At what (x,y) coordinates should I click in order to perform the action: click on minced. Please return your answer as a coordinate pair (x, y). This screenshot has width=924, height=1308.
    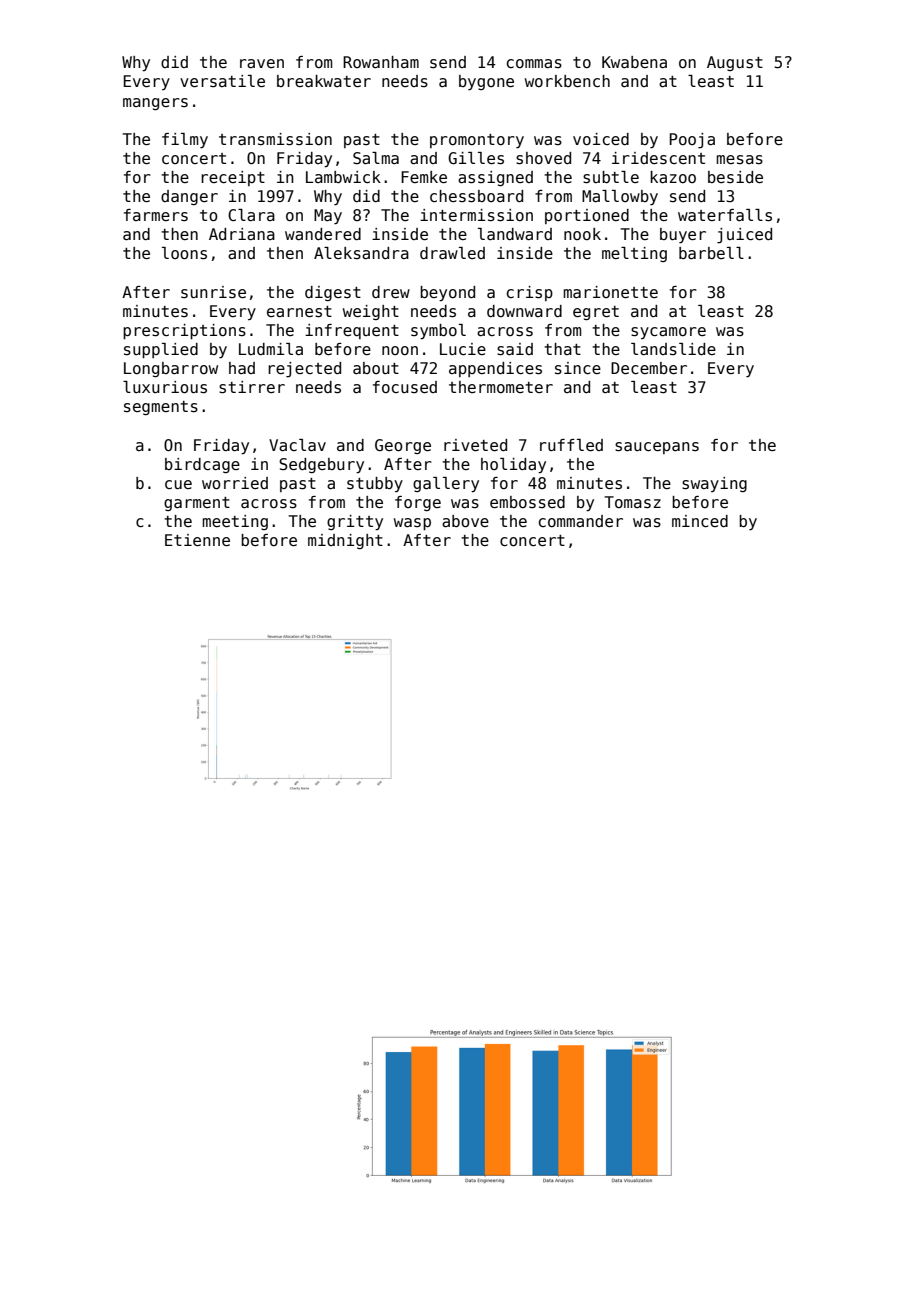
    Looking at the image, I should click on (700, 521).
